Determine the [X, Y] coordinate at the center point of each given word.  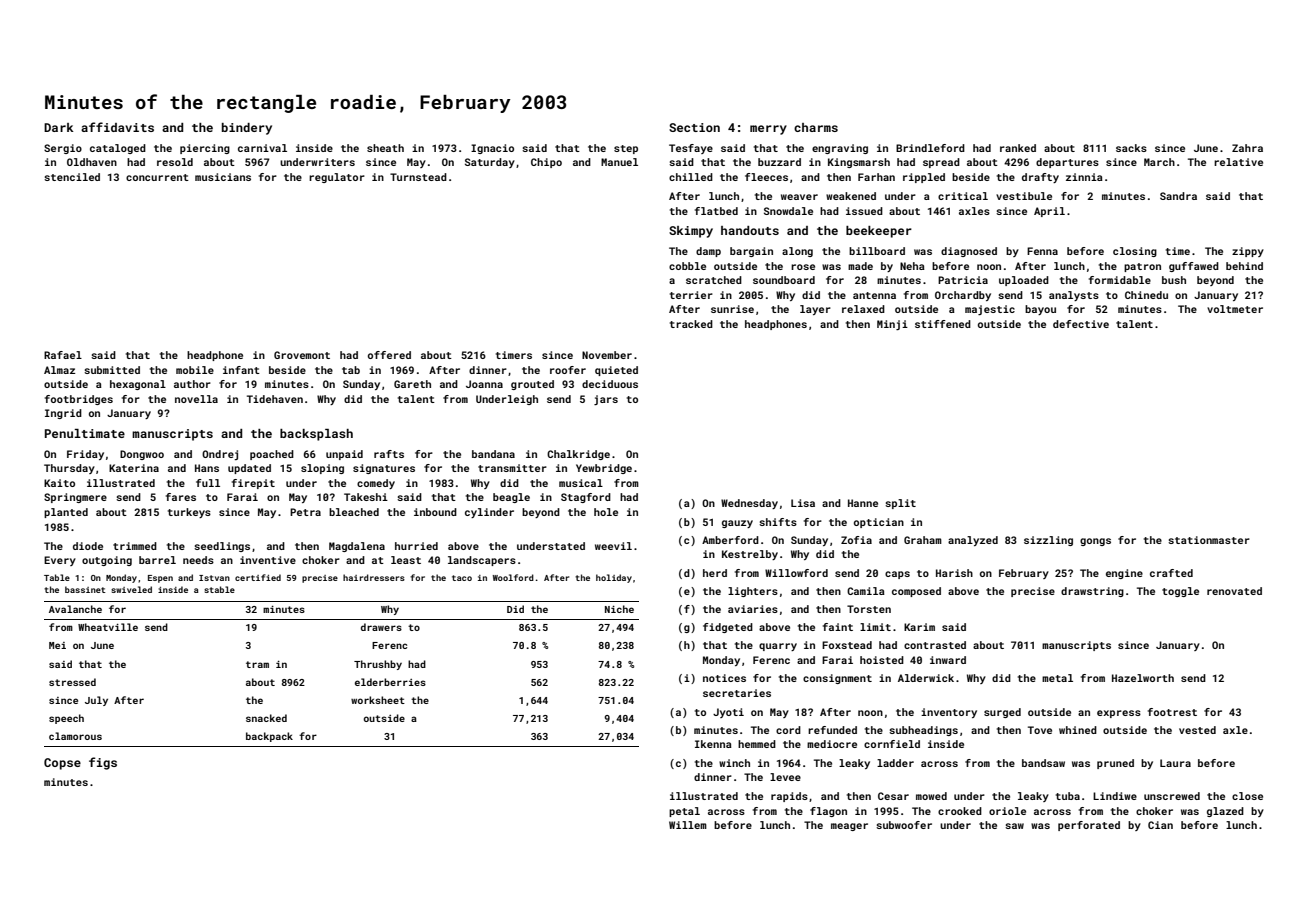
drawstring [1092, 592]
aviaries [753, 609]
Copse [62, 764]
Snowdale [788, 211]
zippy [1248, 252]
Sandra [1178, 196]
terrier [691, 295]
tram [257, 664]
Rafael [63, 355]
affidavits [117, 127]
